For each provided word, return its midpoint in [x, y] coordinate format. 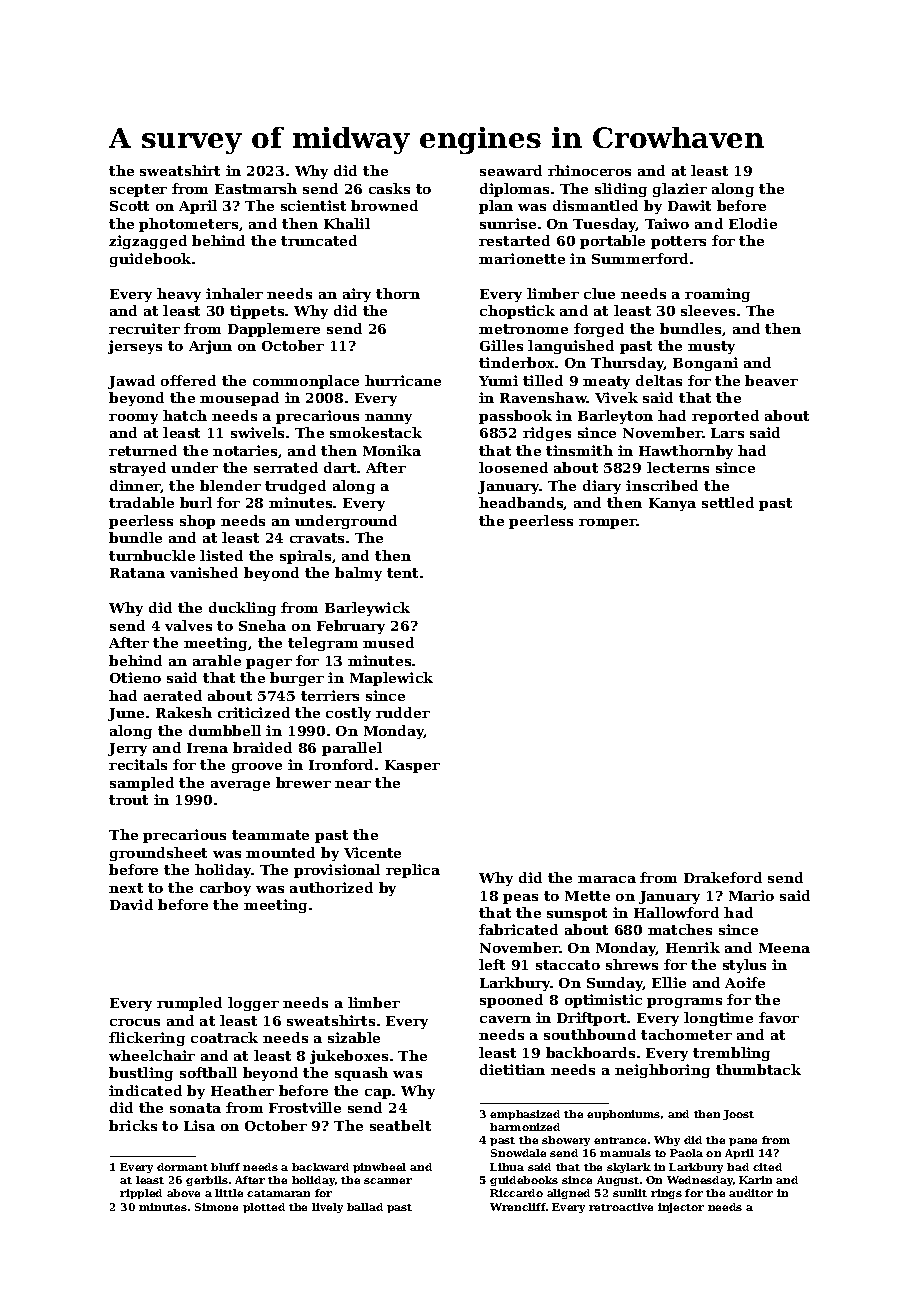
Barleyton [615, 417]
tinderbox [516, 362]
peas [520, 899]
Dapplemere [274, 330]
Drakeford [723, 877]
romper [608, 524]
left [492, 964]
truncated [319, 240]
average [240, 786]
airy [357, 295]
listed [221, 555]
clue [599, 293]
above [183, 1193]
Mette [587, 896]
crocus [135, 1022]
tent [402, 573]
